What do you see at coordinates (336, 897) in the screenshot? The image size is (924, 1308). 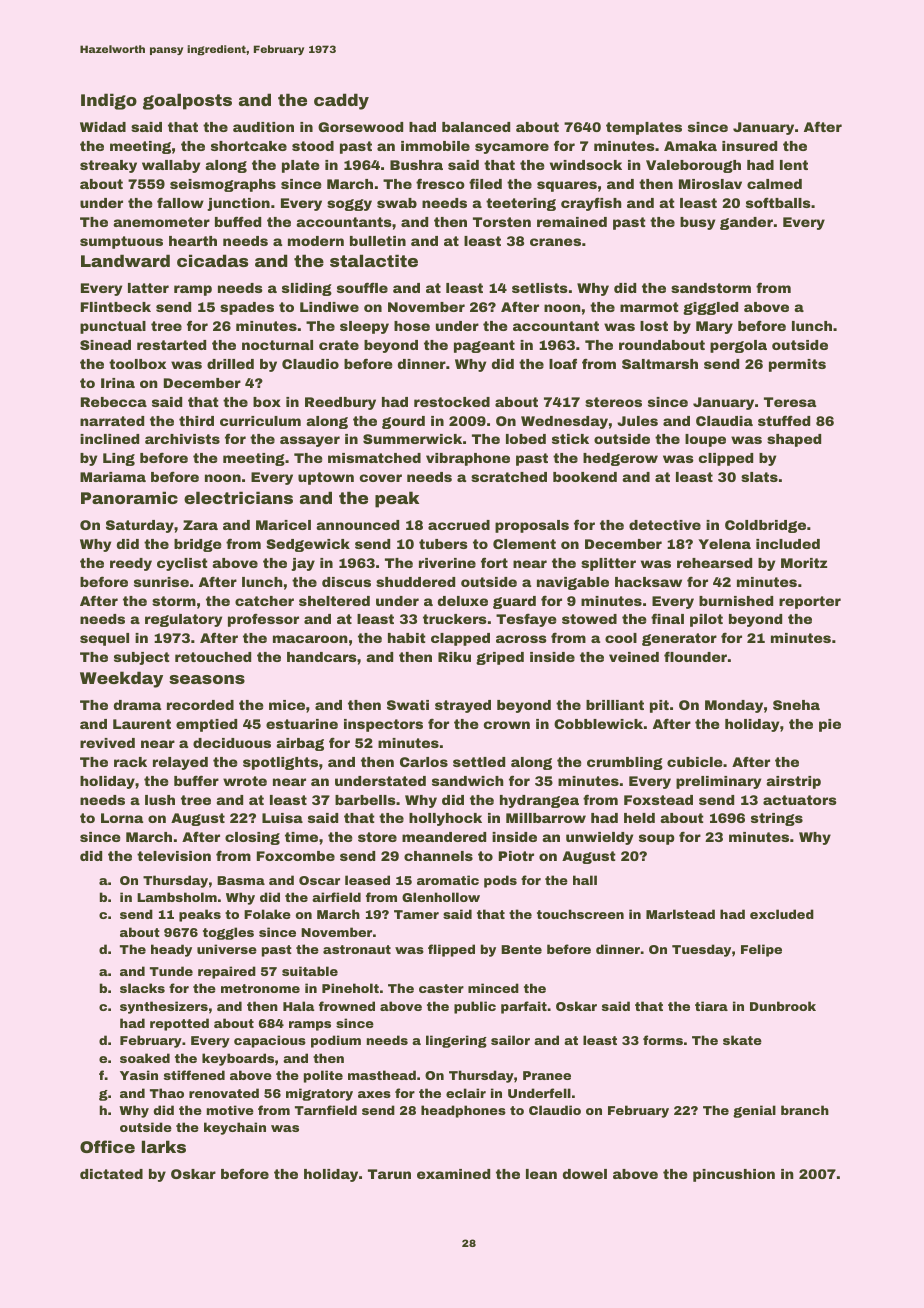 I see `airfield` at bounding box center [336, 897].
